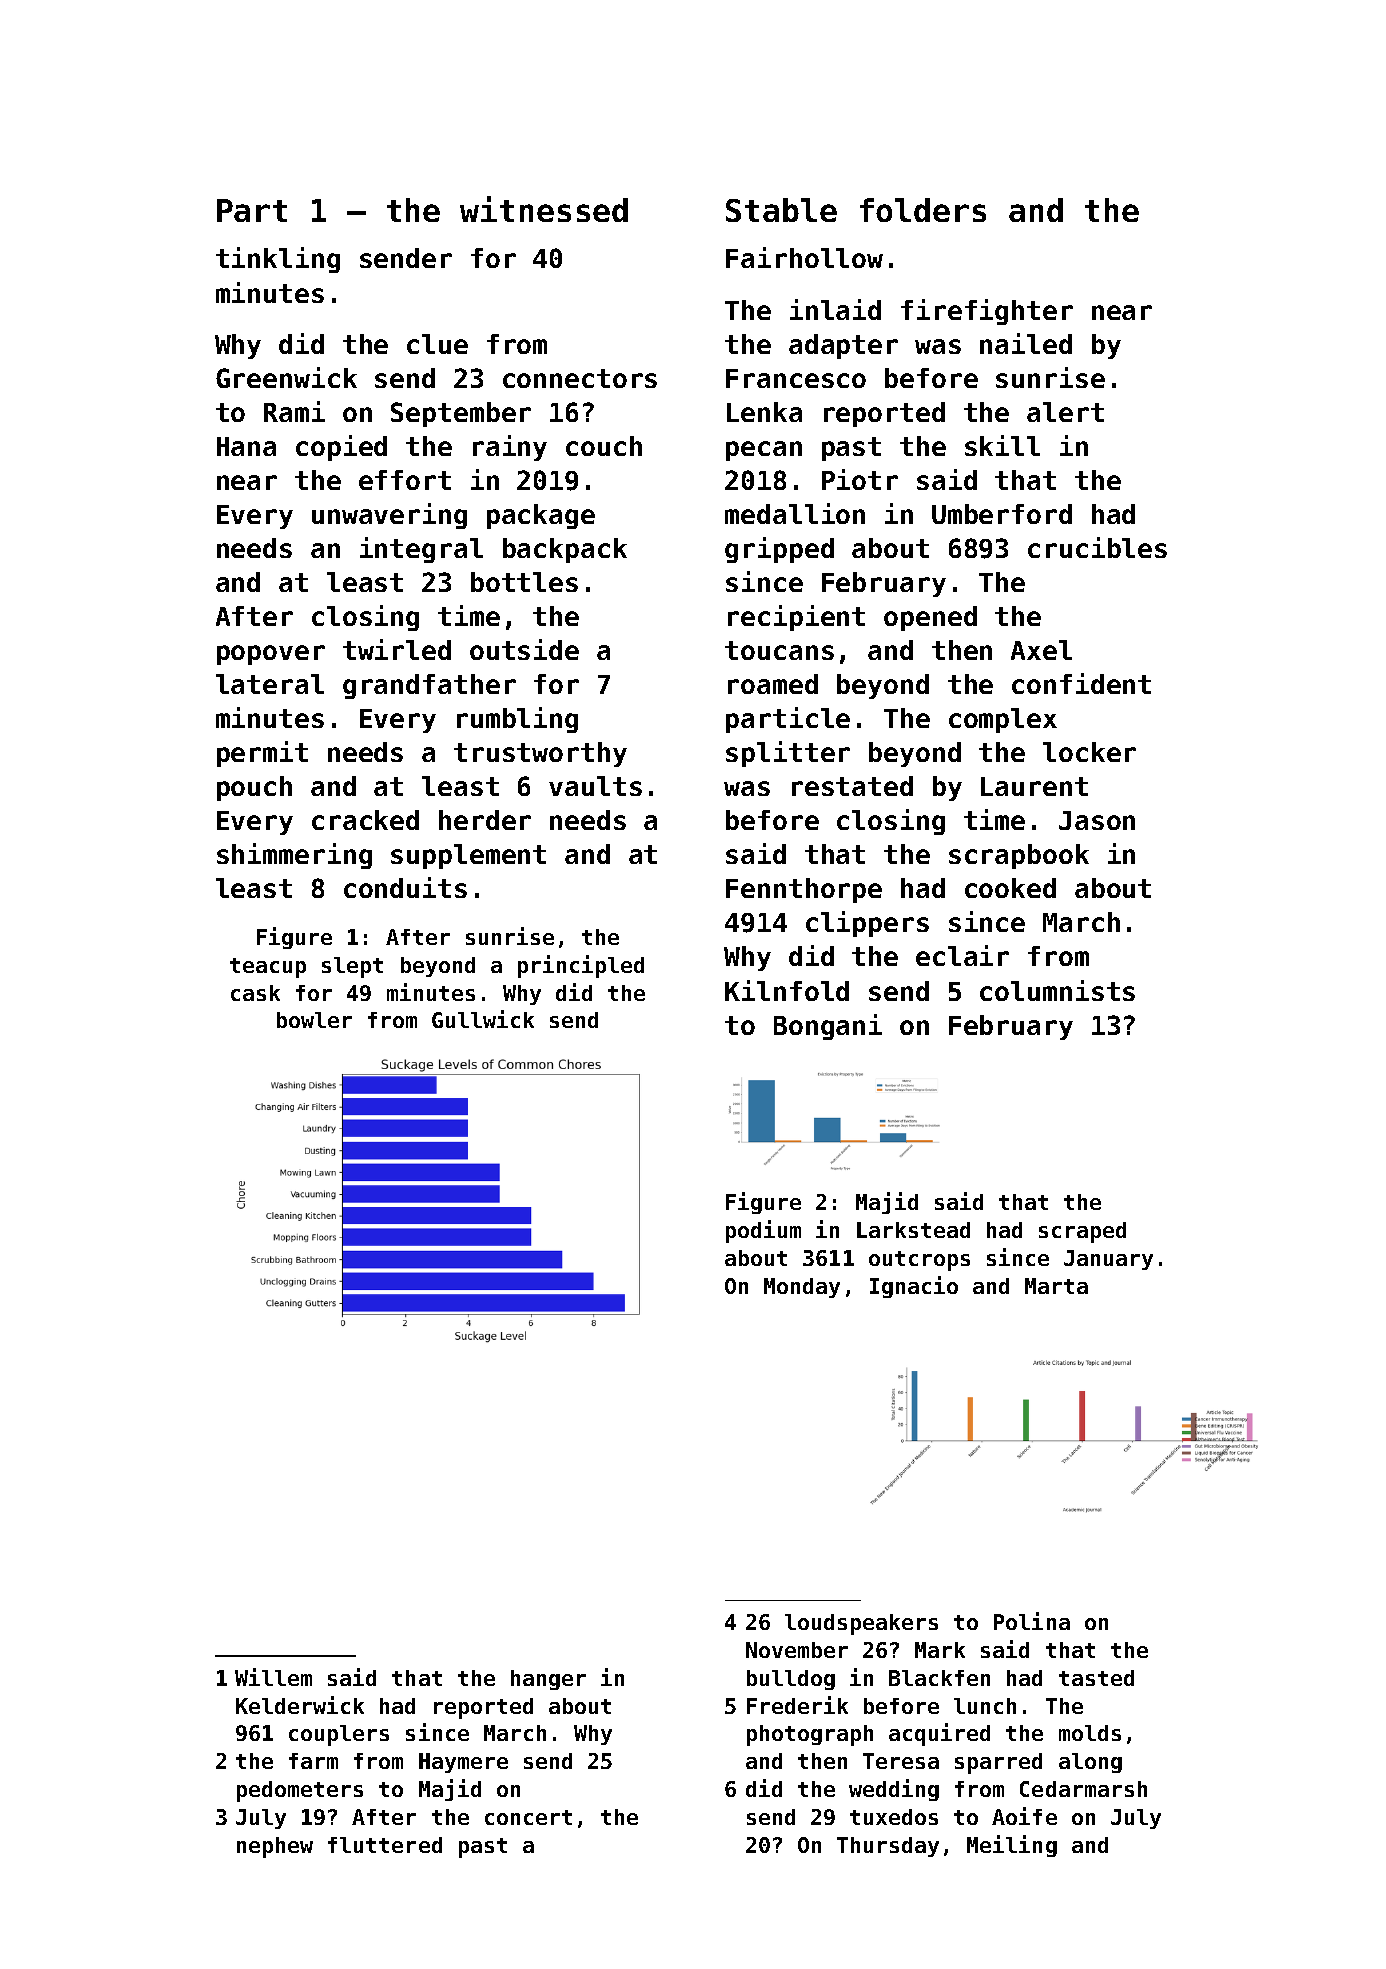 The width and height of the image is (1386, 1969). I want to click on folders, so click(923, 210).
